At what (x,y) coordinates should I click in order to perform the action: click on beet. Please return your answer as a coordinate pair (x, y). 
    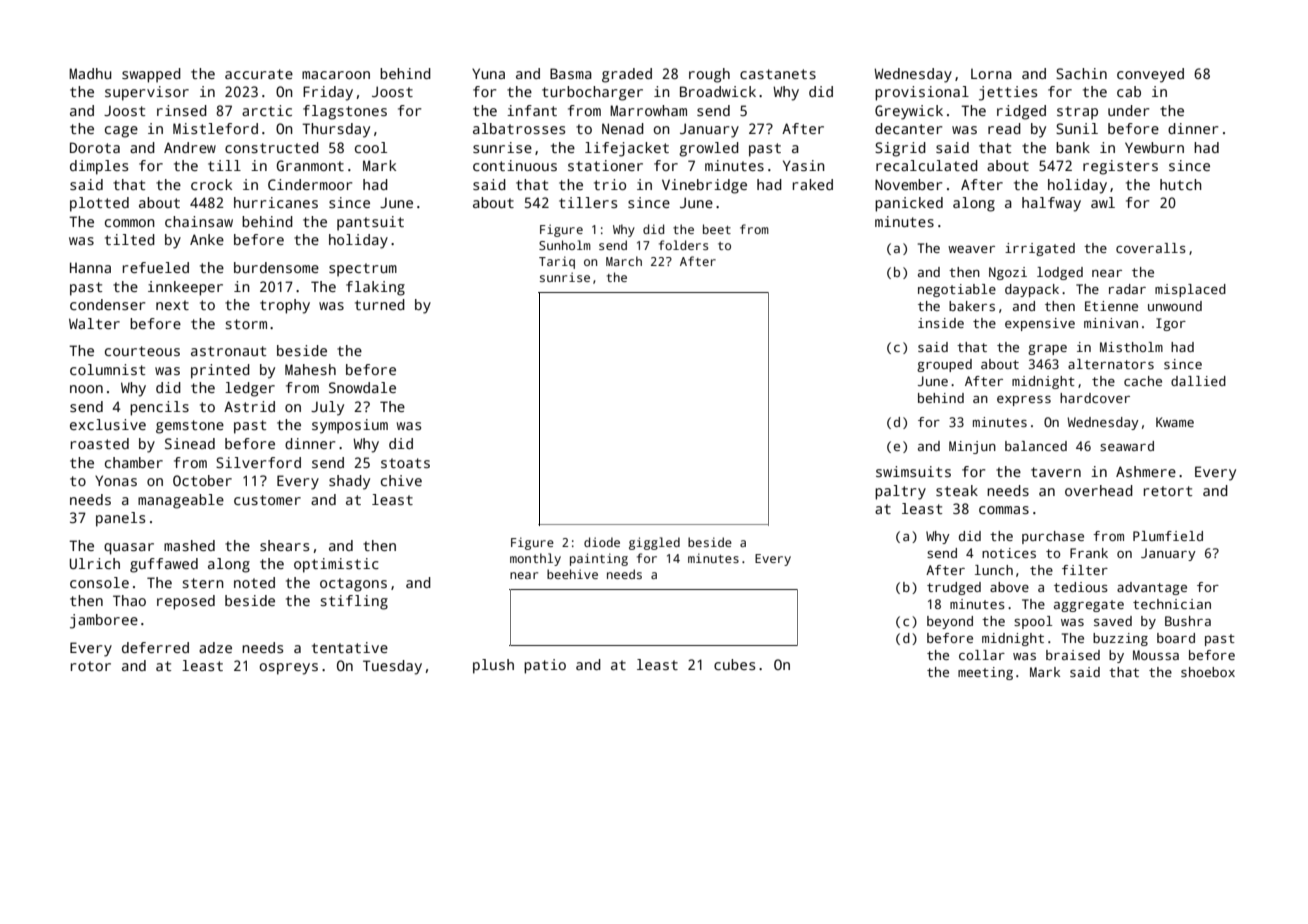
    Looking at the image, I should click on (717, 229).
